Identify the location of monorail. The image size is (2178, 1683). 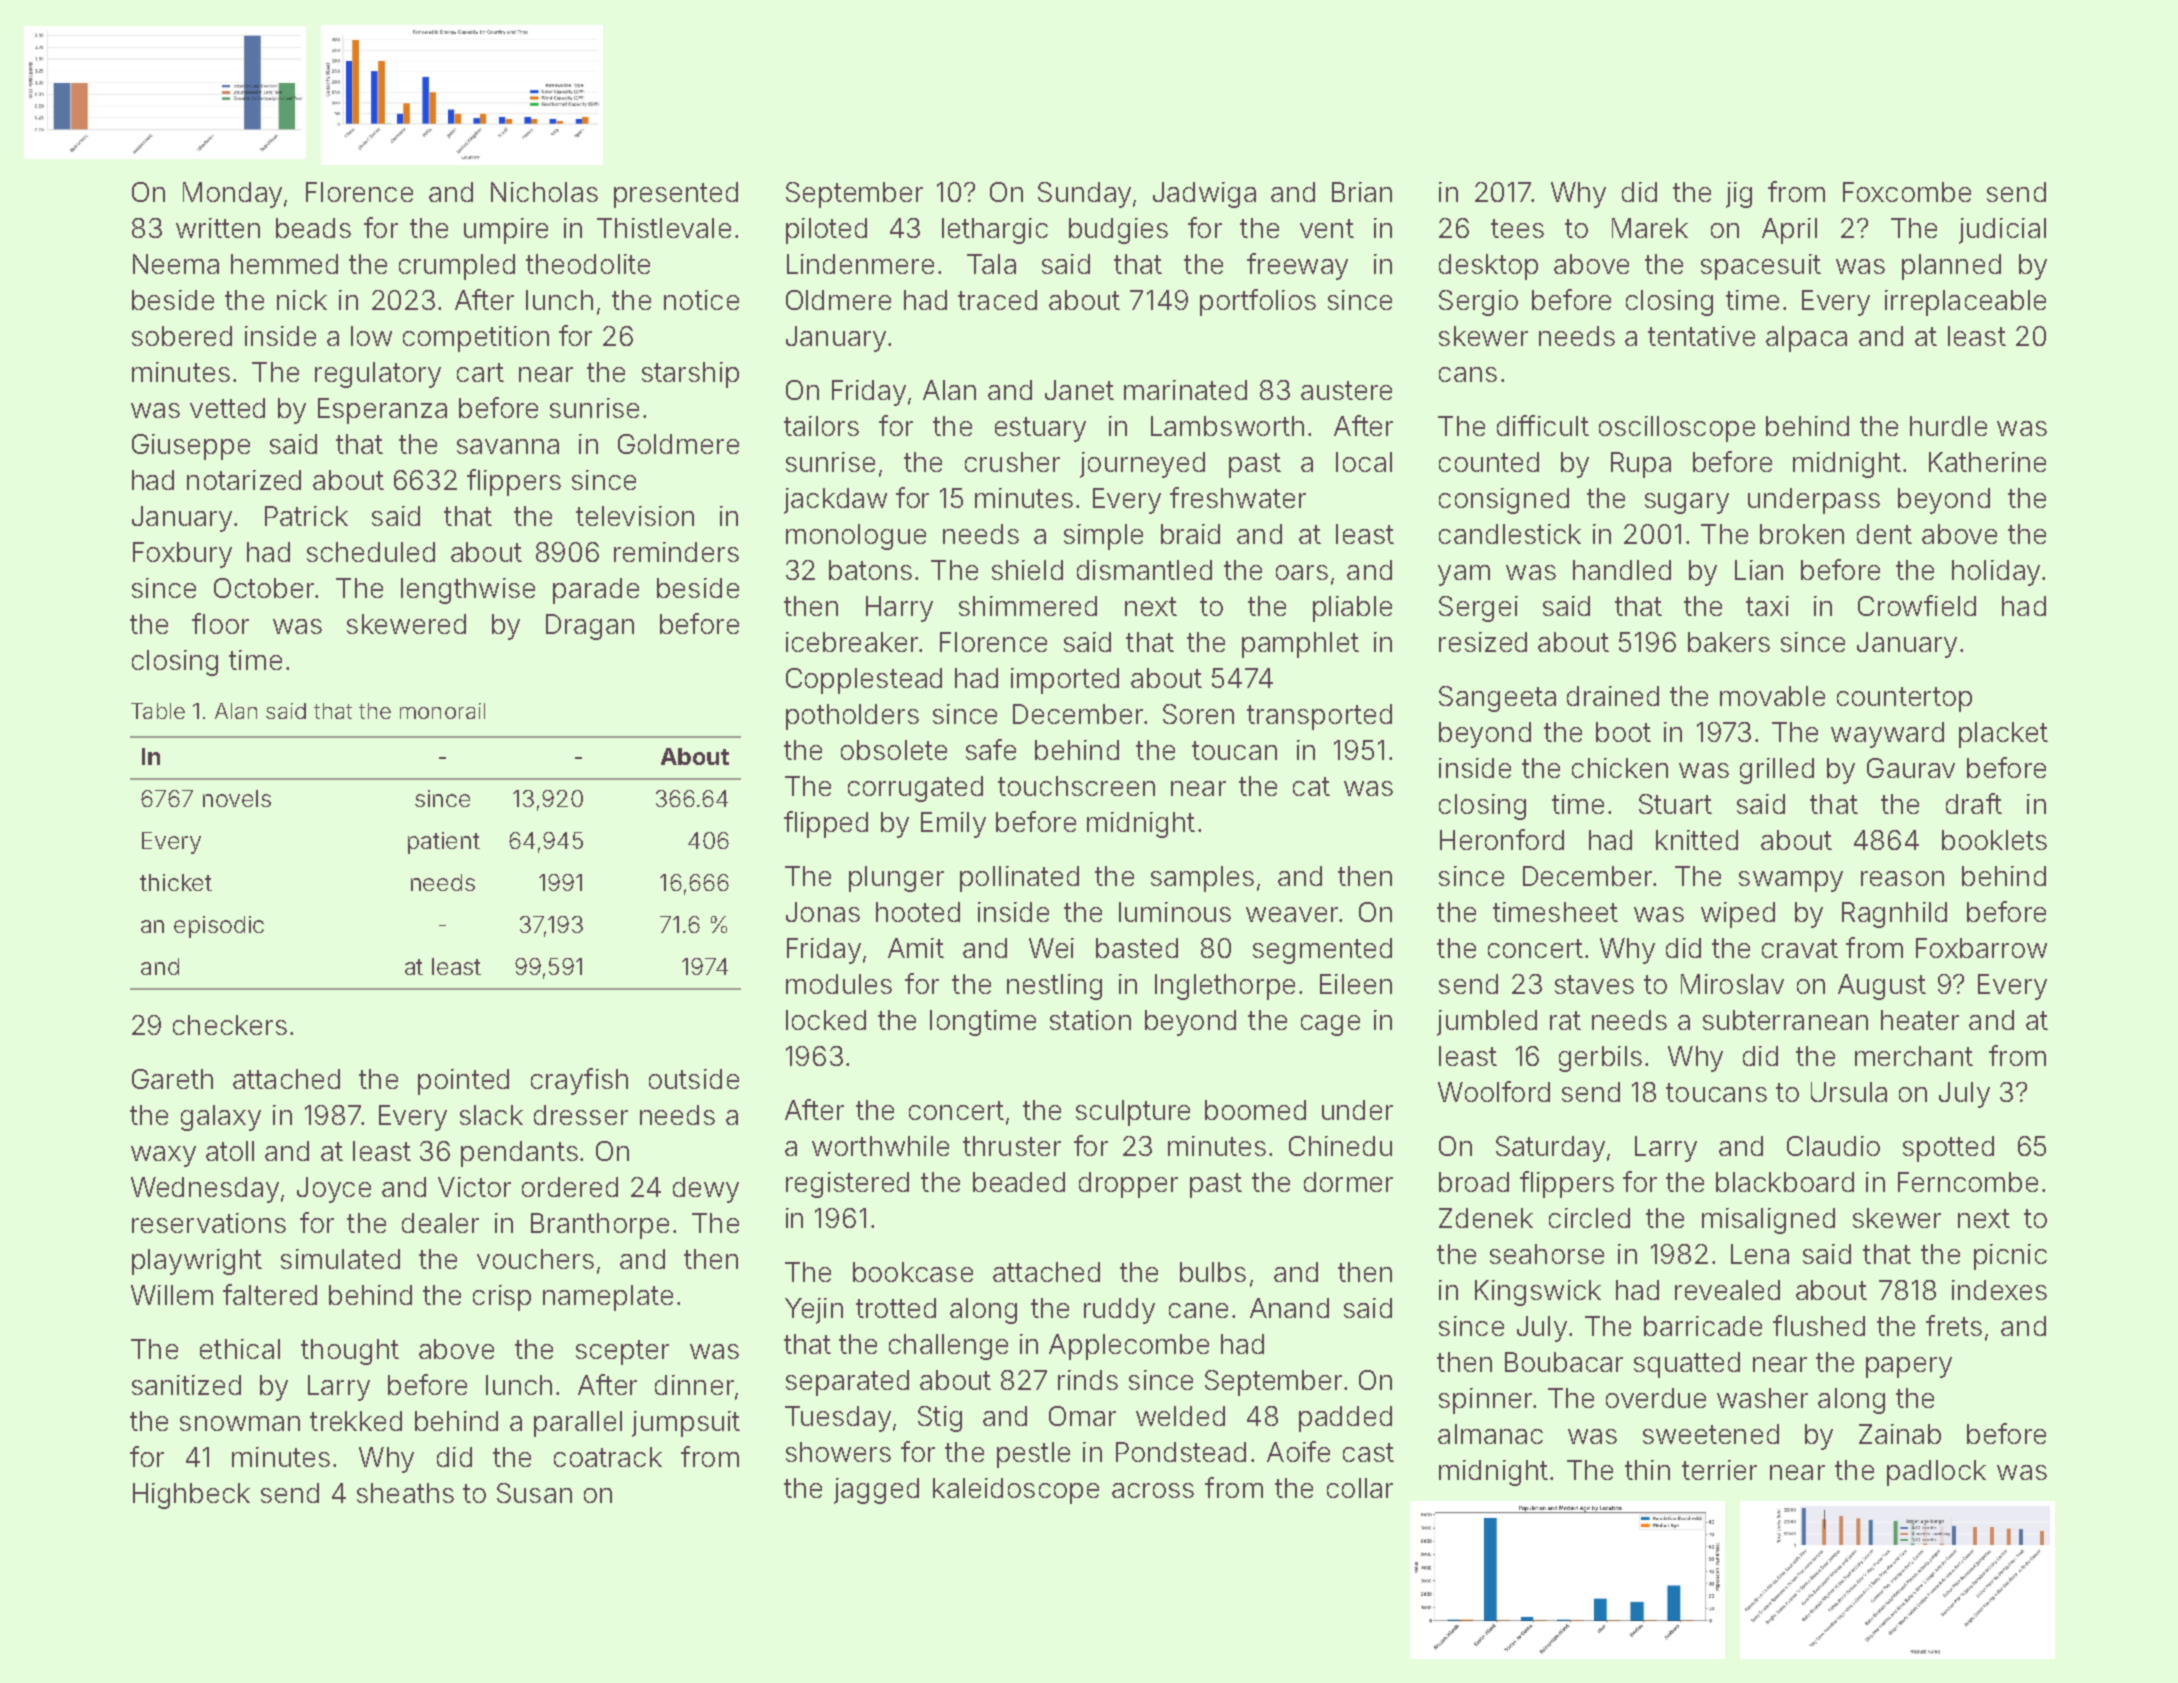
(442, 711).
